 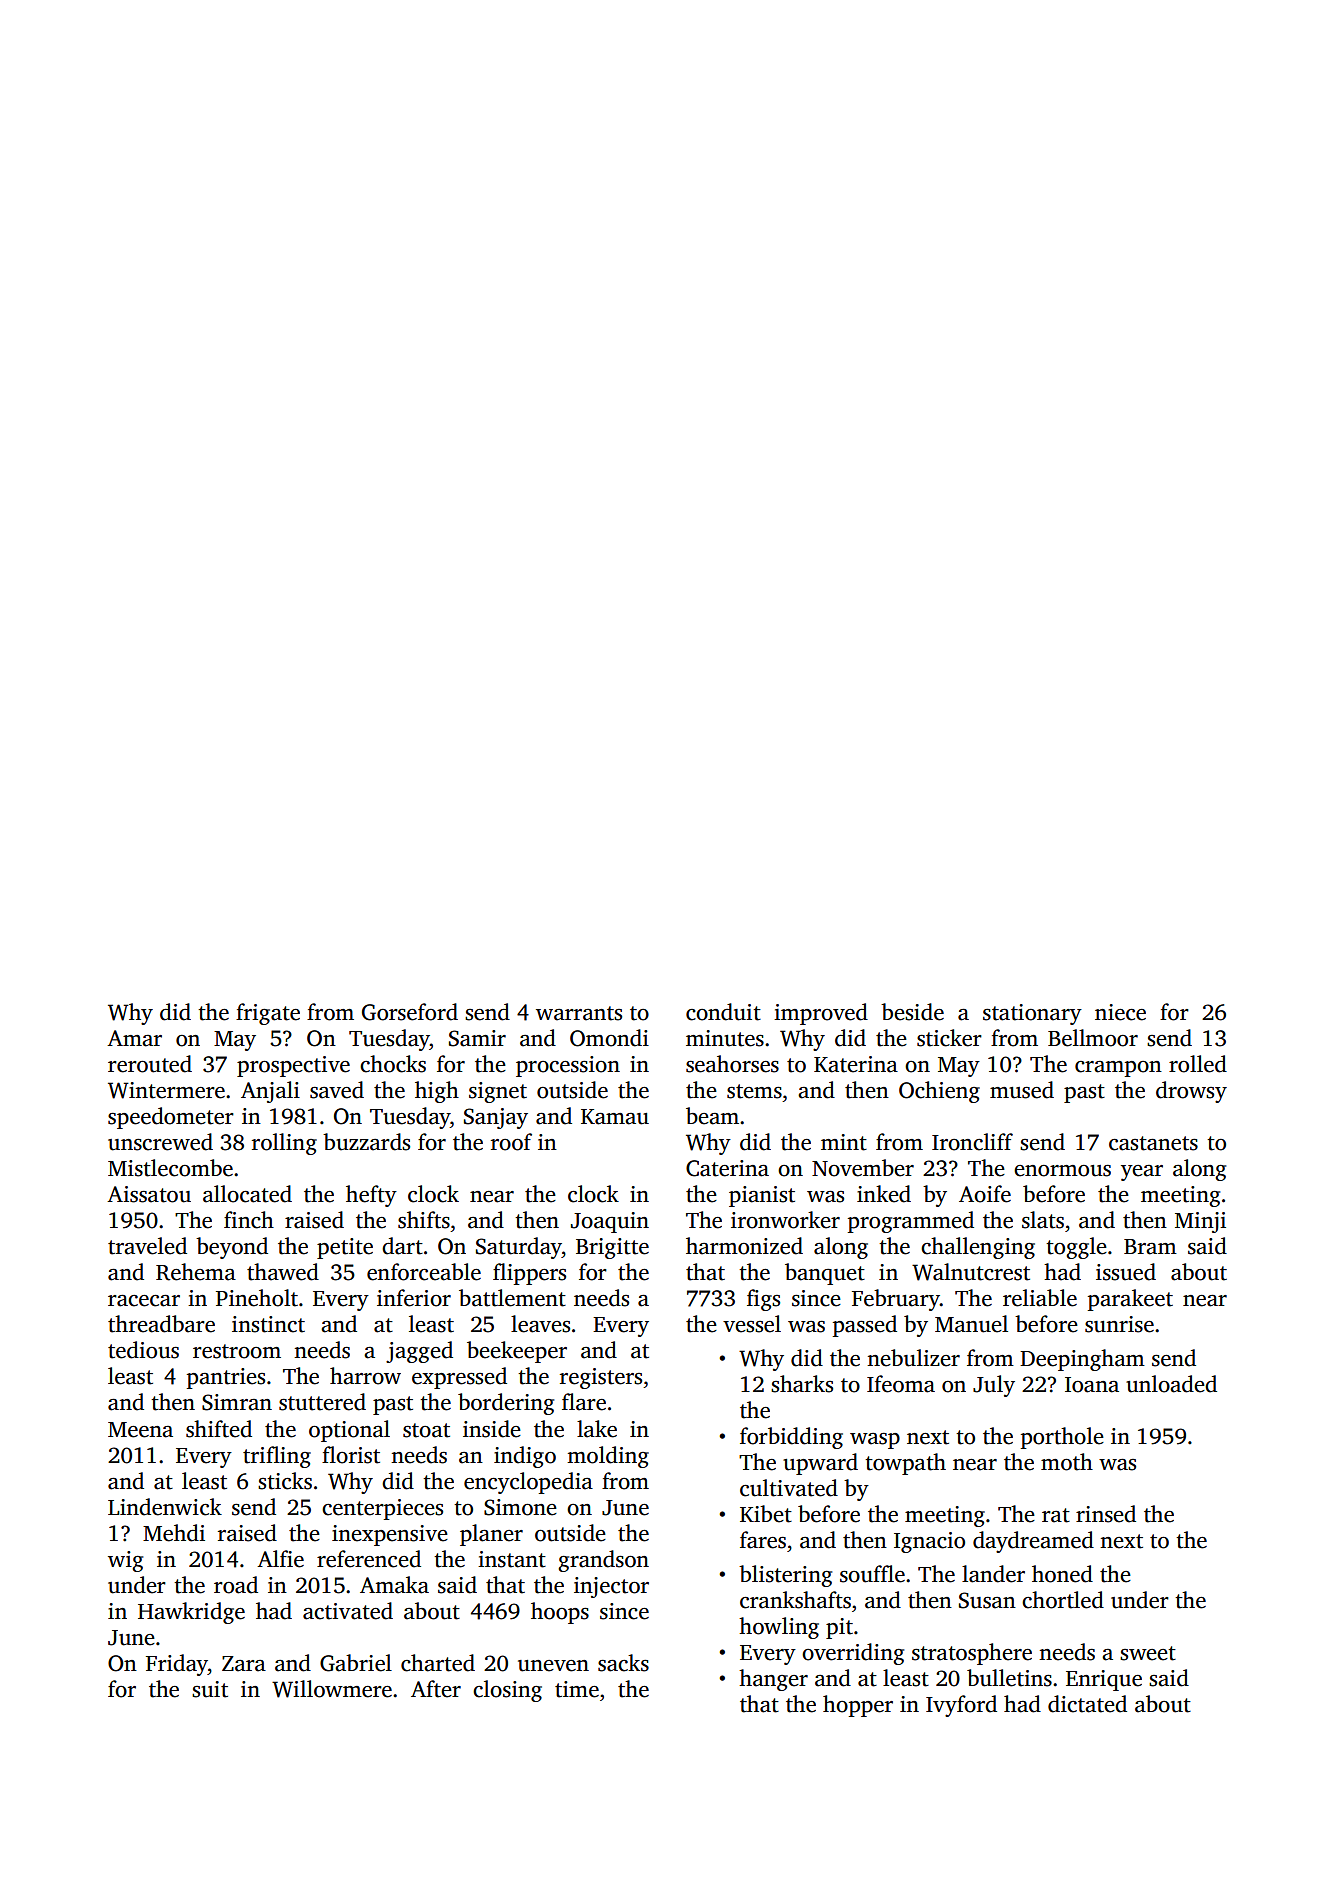 I want to click on suit, so click(x=210, y=1689).
